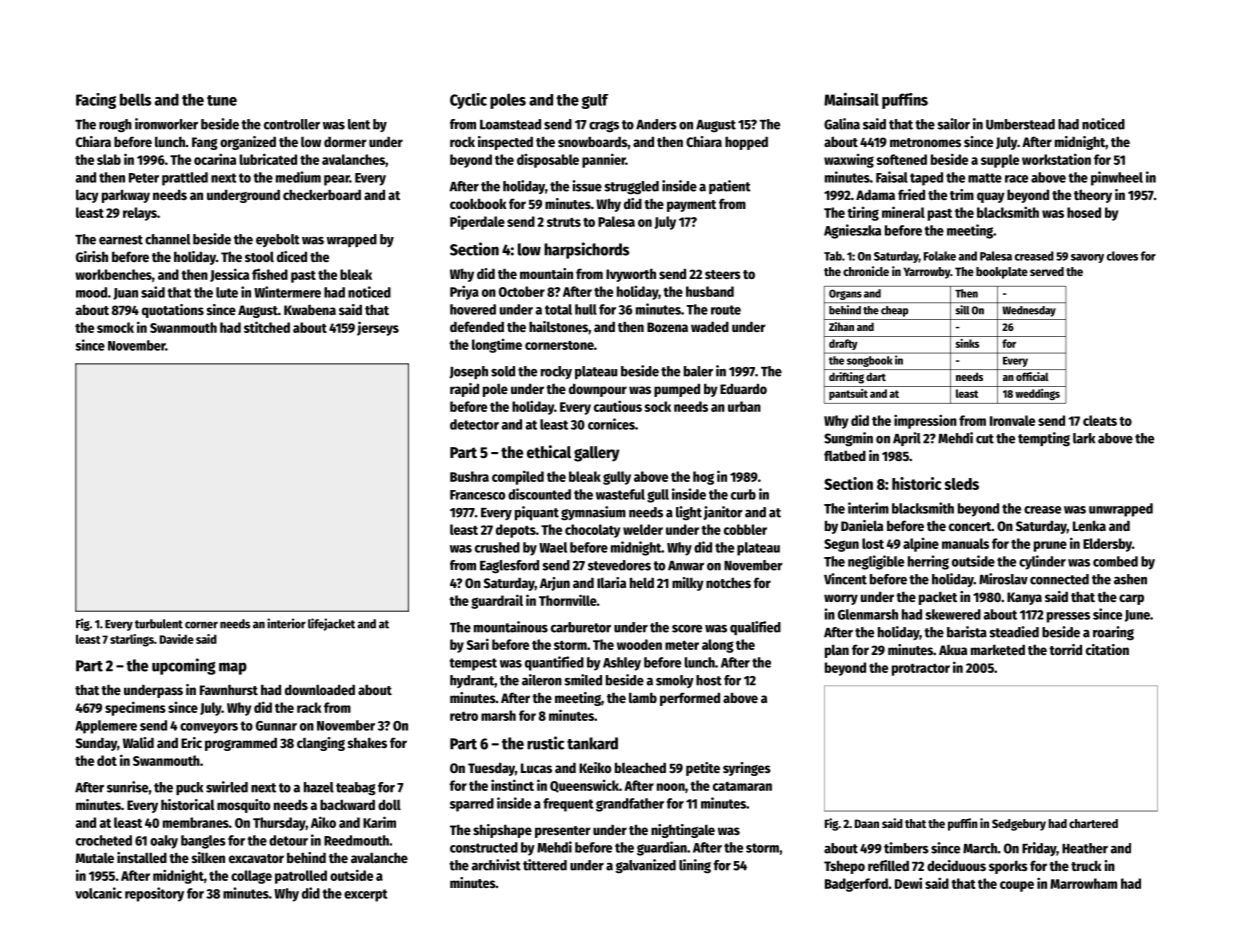  What do you see at coordinates (677, 390) in the screenshot?
I see `pumped` at bounding box center [677, 390].
